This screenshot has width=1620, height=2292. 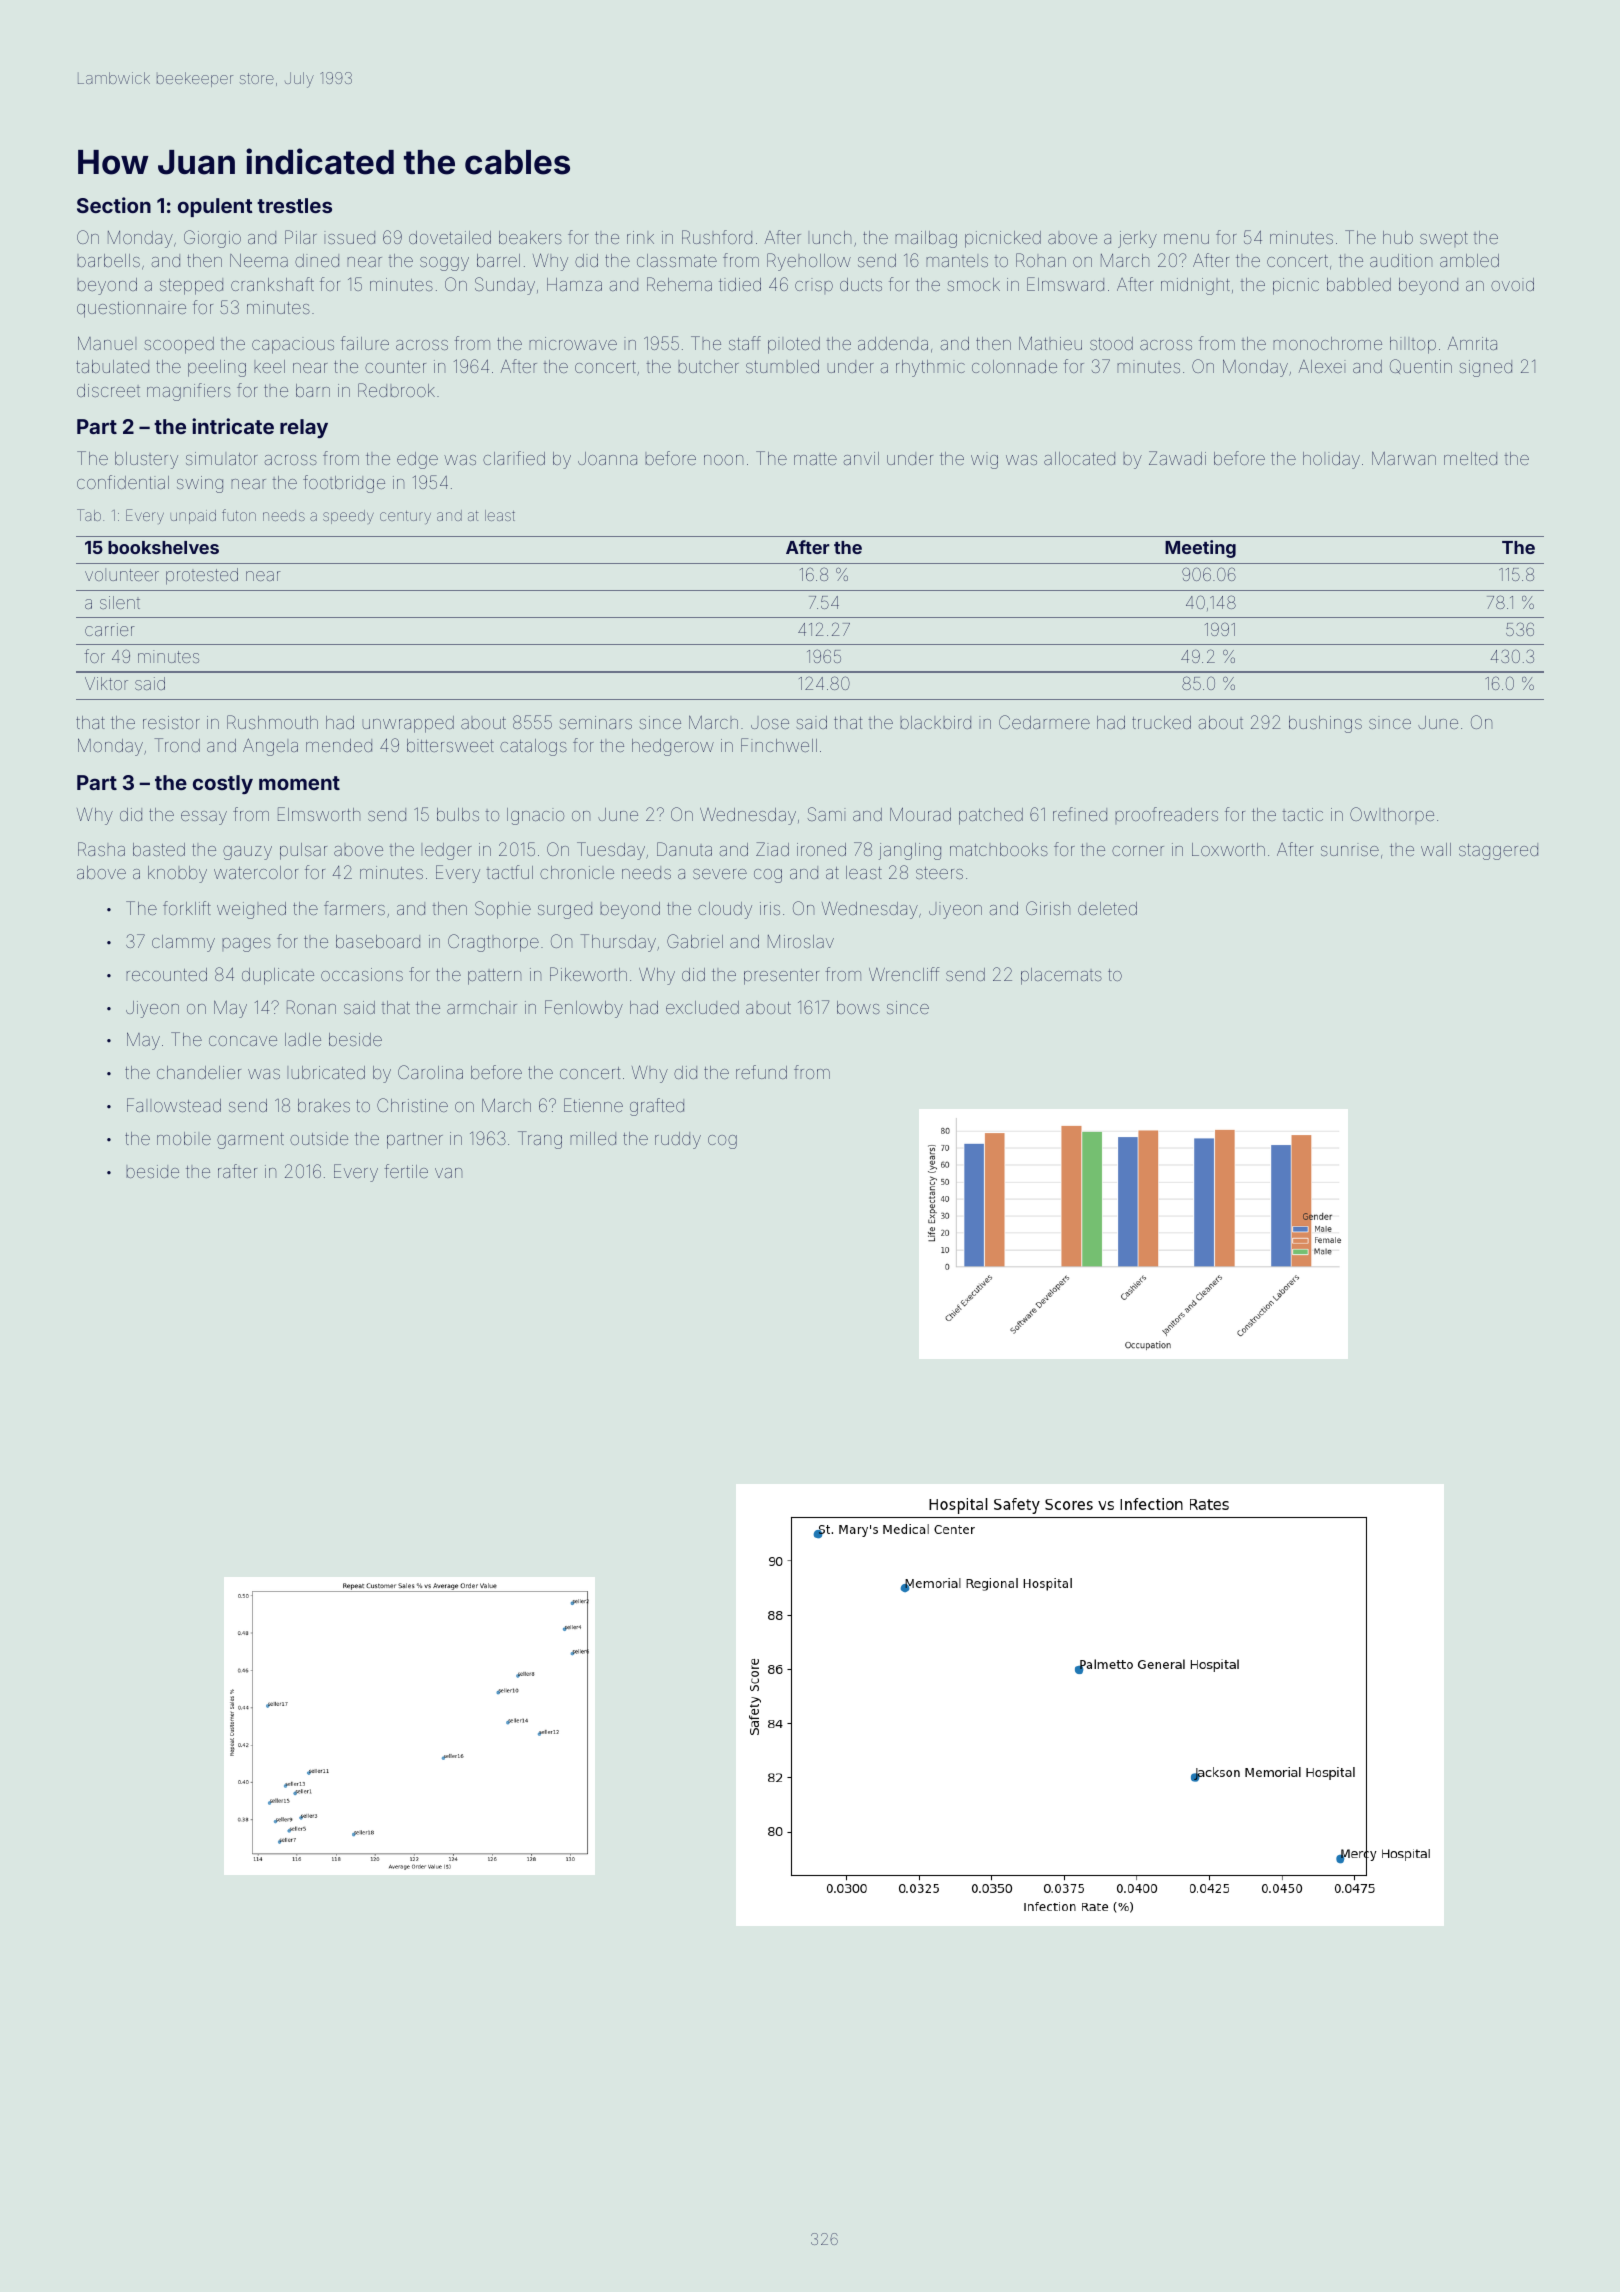 I want to click on Quentin, so click(x=1421, y=366).
